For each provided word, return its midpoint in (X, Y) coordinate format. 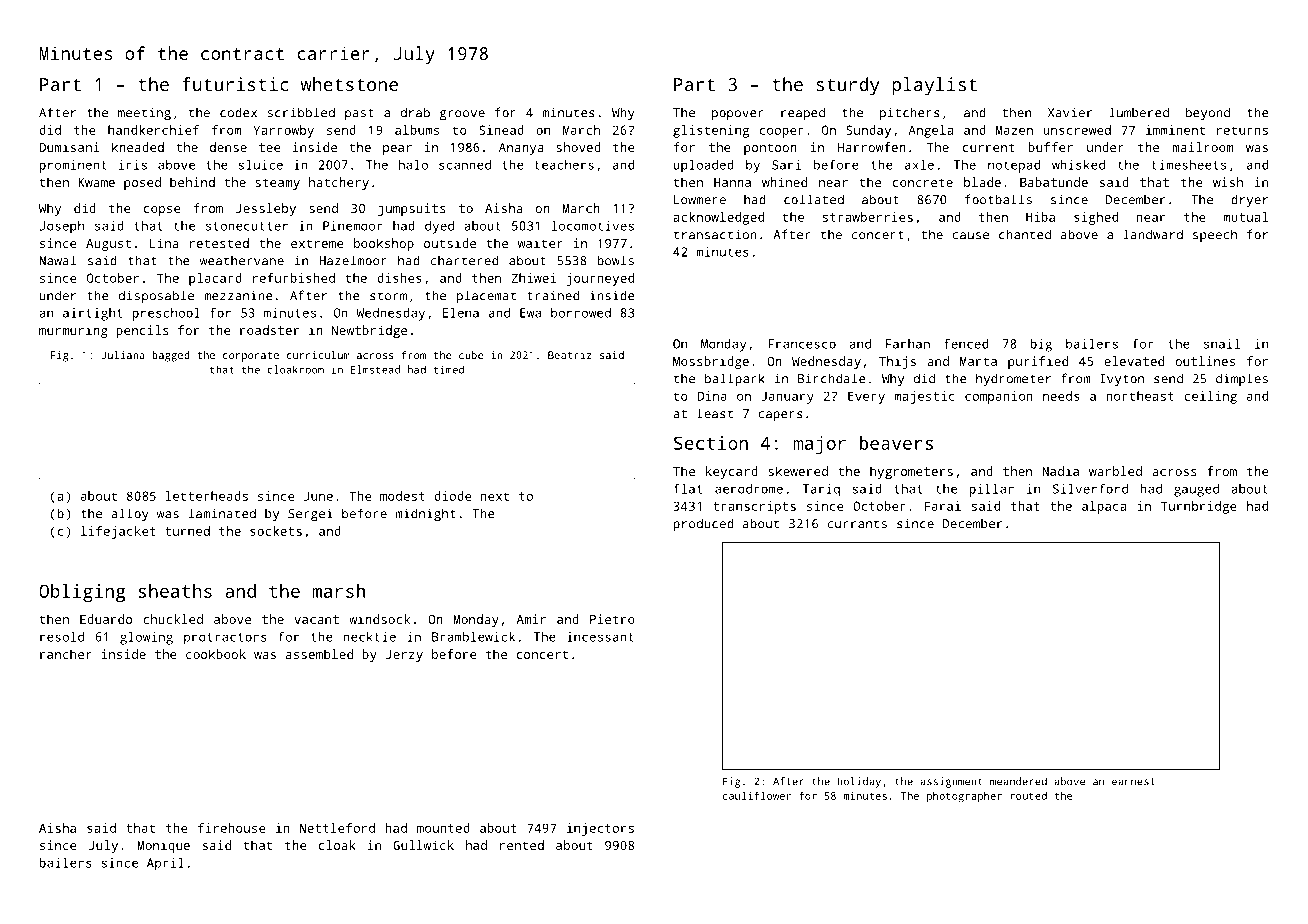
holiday (859, 782)
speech (1215, 235)
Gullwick (423, 845)
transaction (715, 234)
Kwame (96, 182)
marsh (338, 591)
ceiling (1210, 397)
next (494, 496)
